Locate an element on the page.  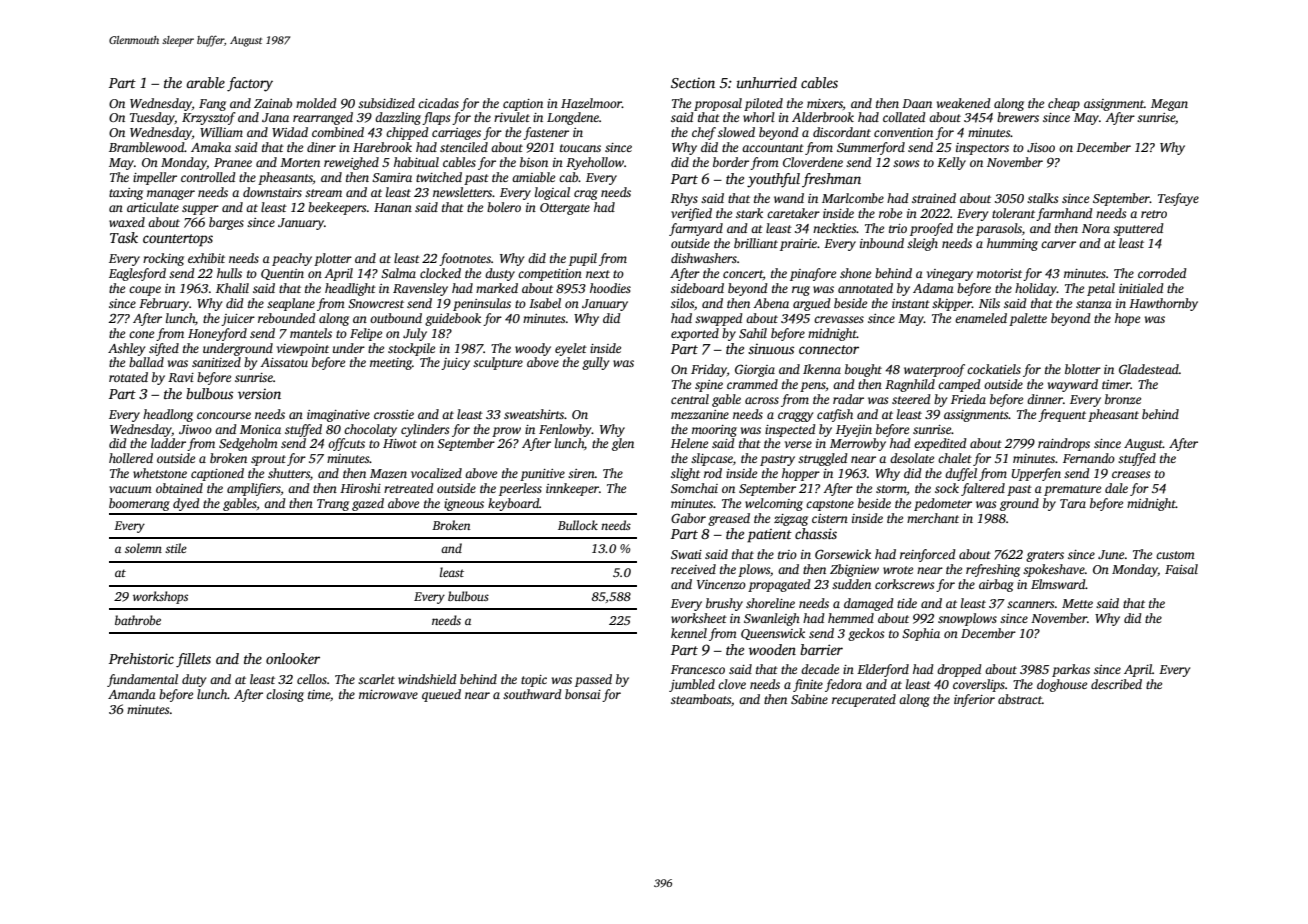
kennel is located at coordinates (689, 633).
